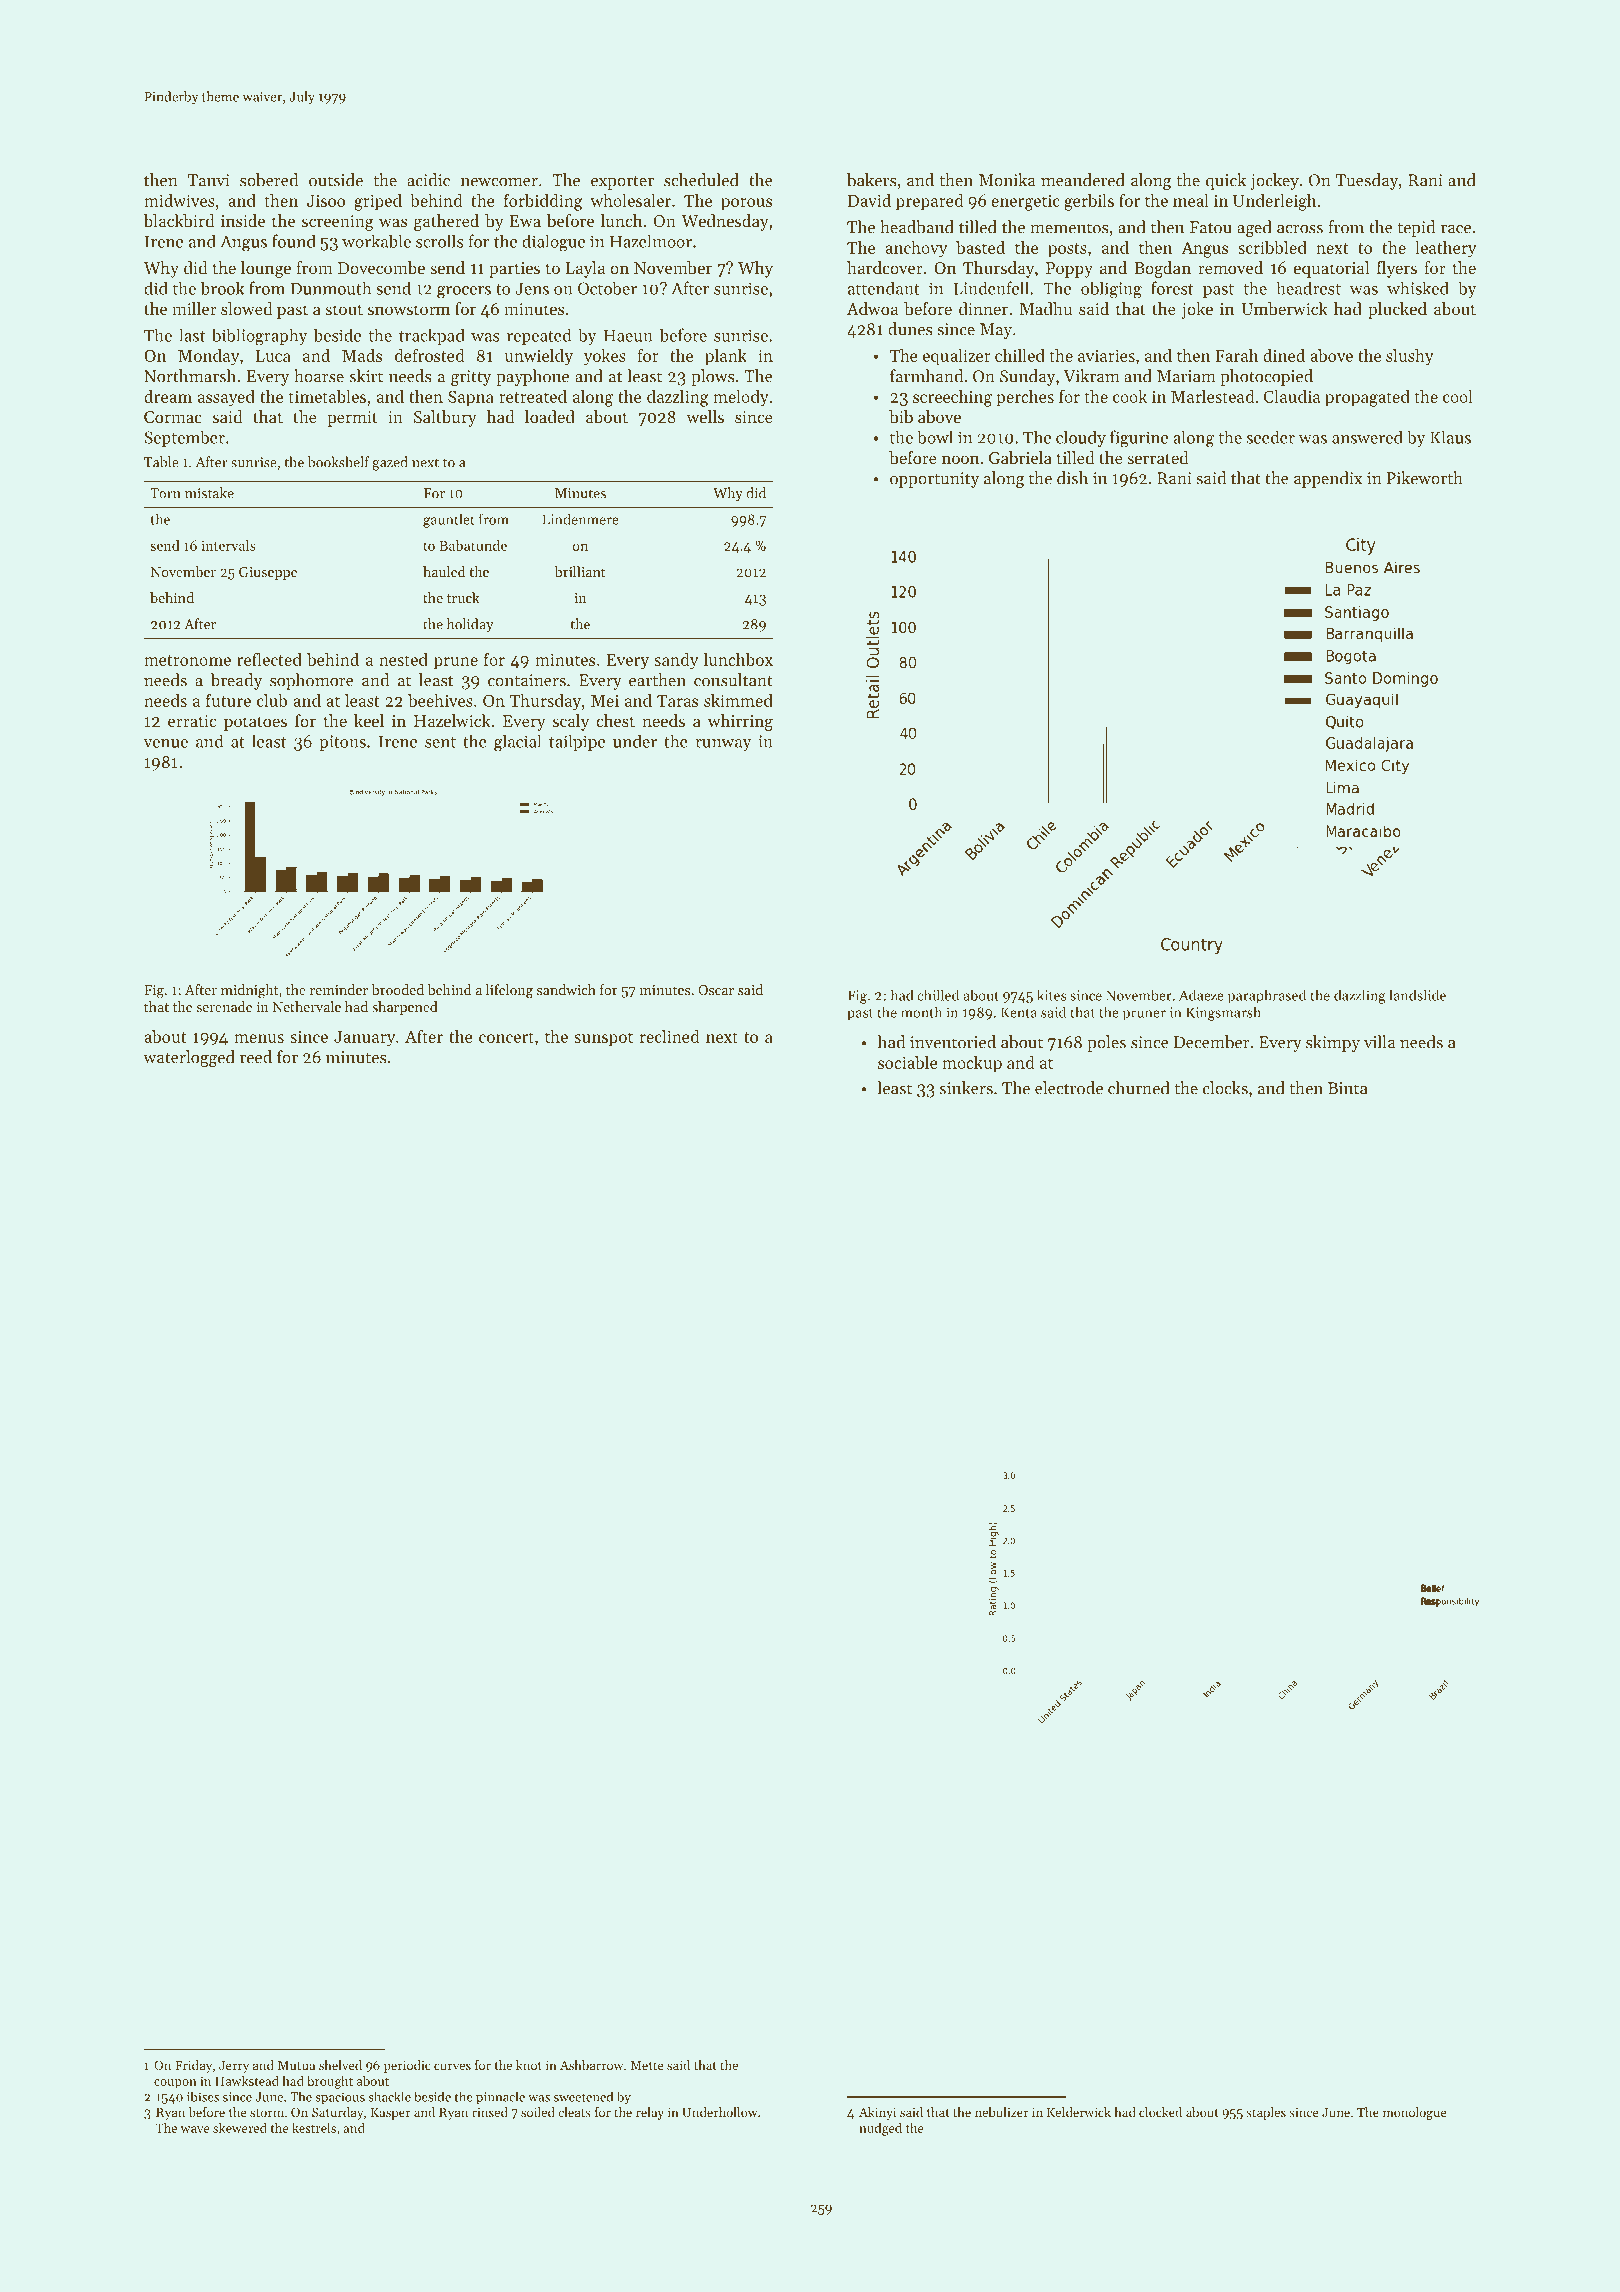 The height and width of the image is (2292, 1620). I want to click on opportunity, so click(934, 480).
